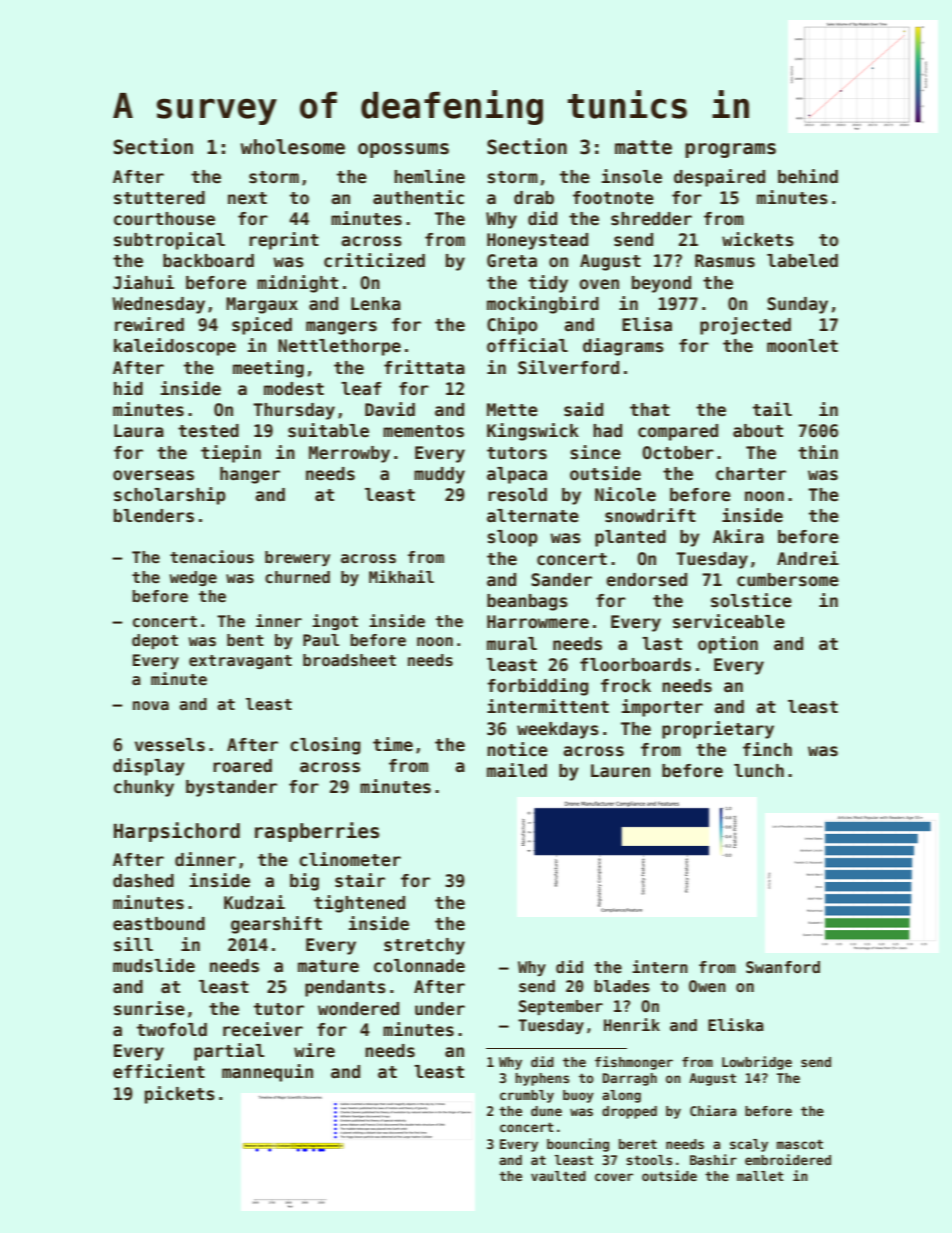 The height and width of the document is (1233, 952). What do you see at coordinates (177, 832) in the document?
I see `Harpsichord` at bounding box center [177, 832].
